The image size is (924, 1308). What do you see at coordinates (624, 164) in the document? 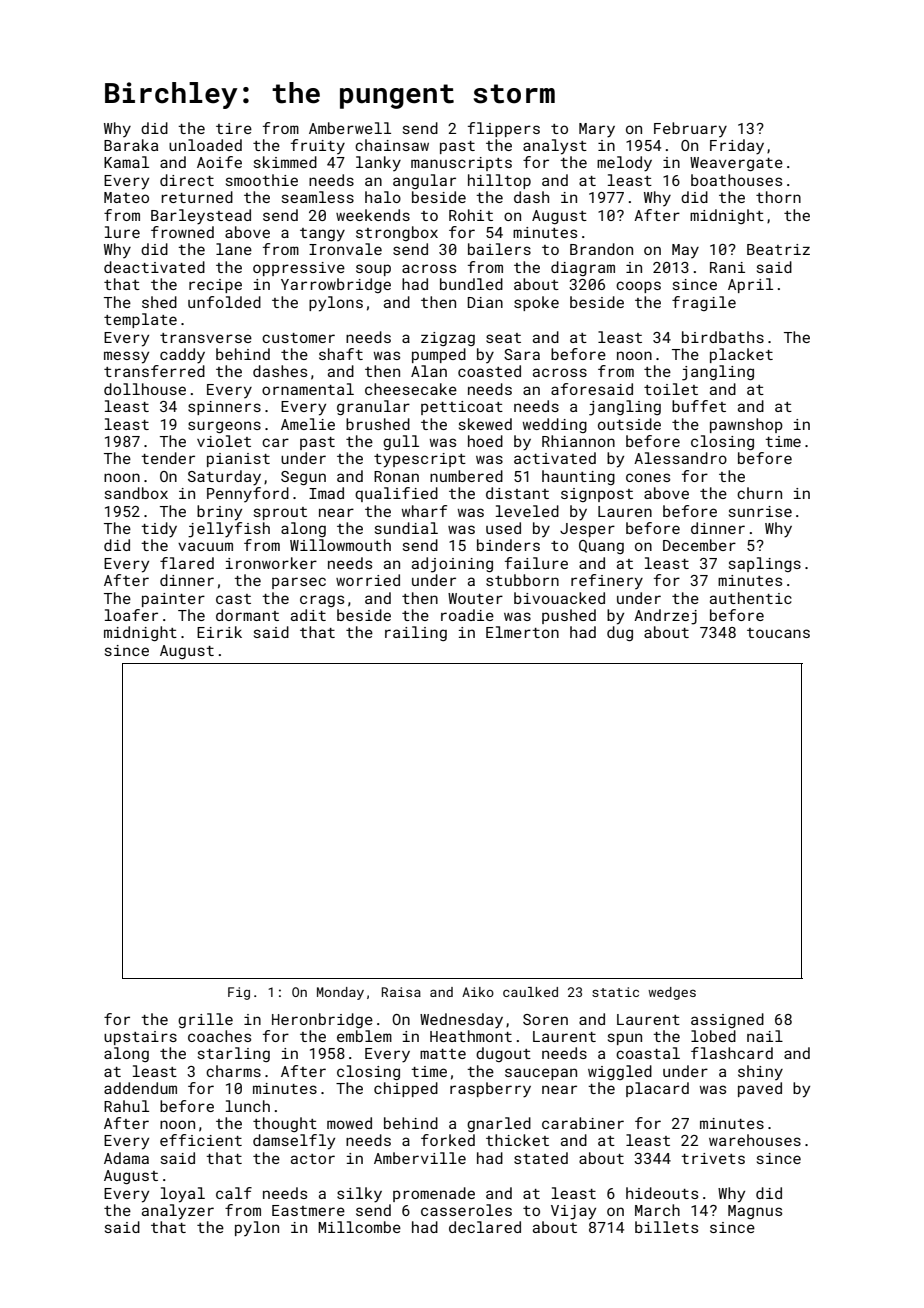
I see `melody` at bounding box center [624, 164].
